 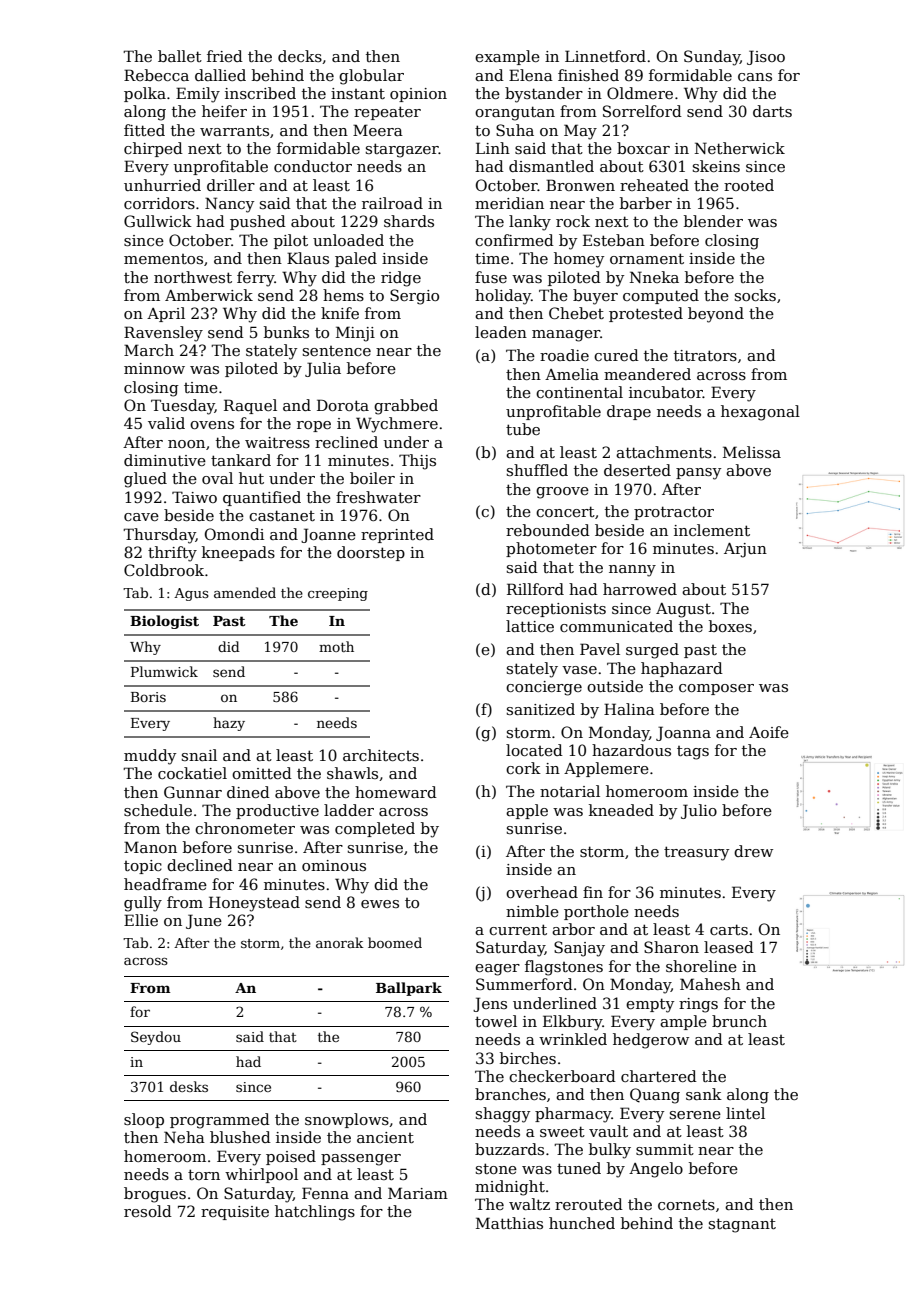 What do you see at coordinates (154, 368) in the image?
I see `minnow` at bounding box center [154, 368].
